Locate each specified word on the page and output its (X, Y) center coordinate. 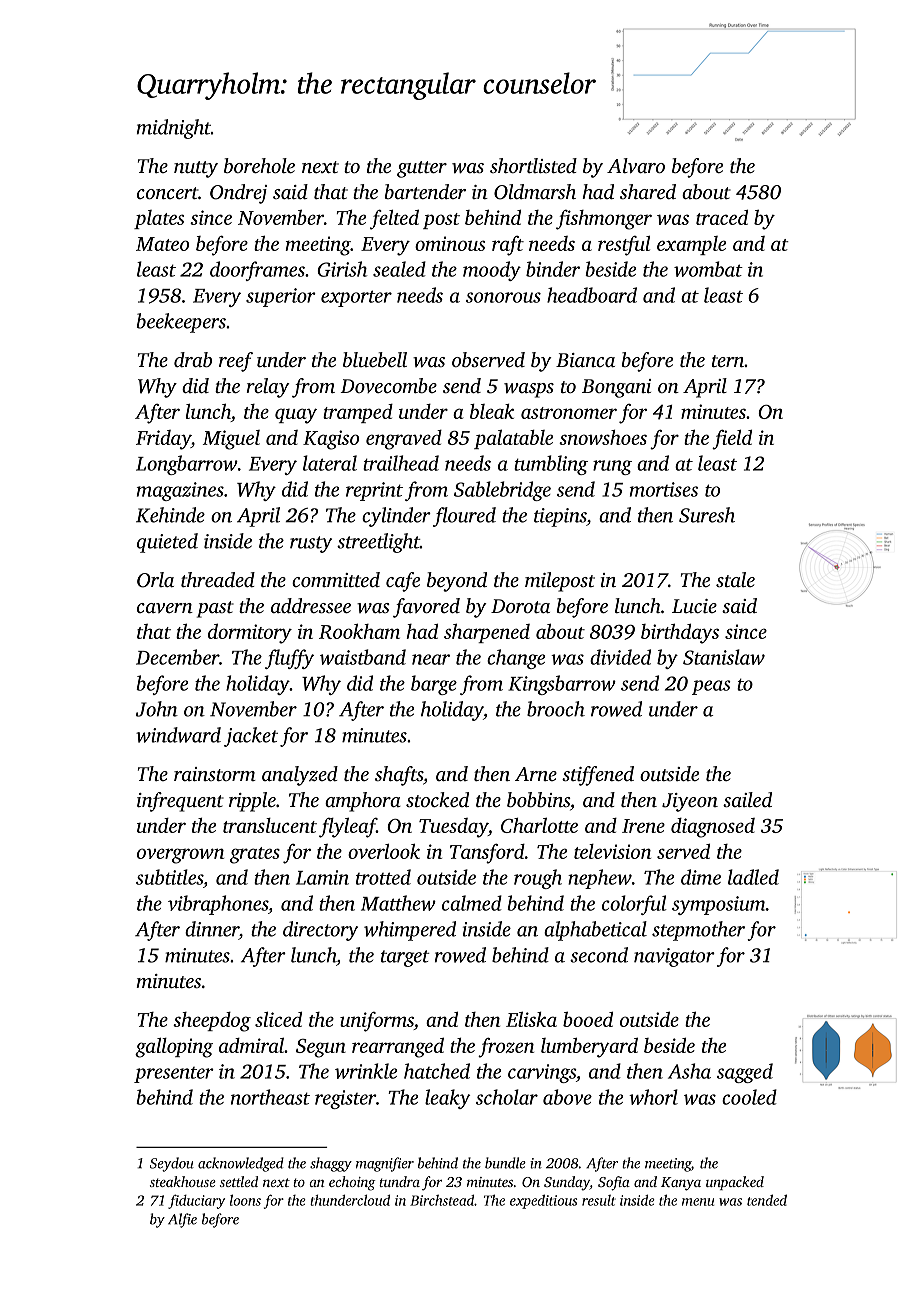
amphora (363, 802)
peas (711, 687)
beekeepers (181, 323)
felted (394, 219)
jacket (251, 737)
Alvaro (636, 165)
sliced (278, 1019)
